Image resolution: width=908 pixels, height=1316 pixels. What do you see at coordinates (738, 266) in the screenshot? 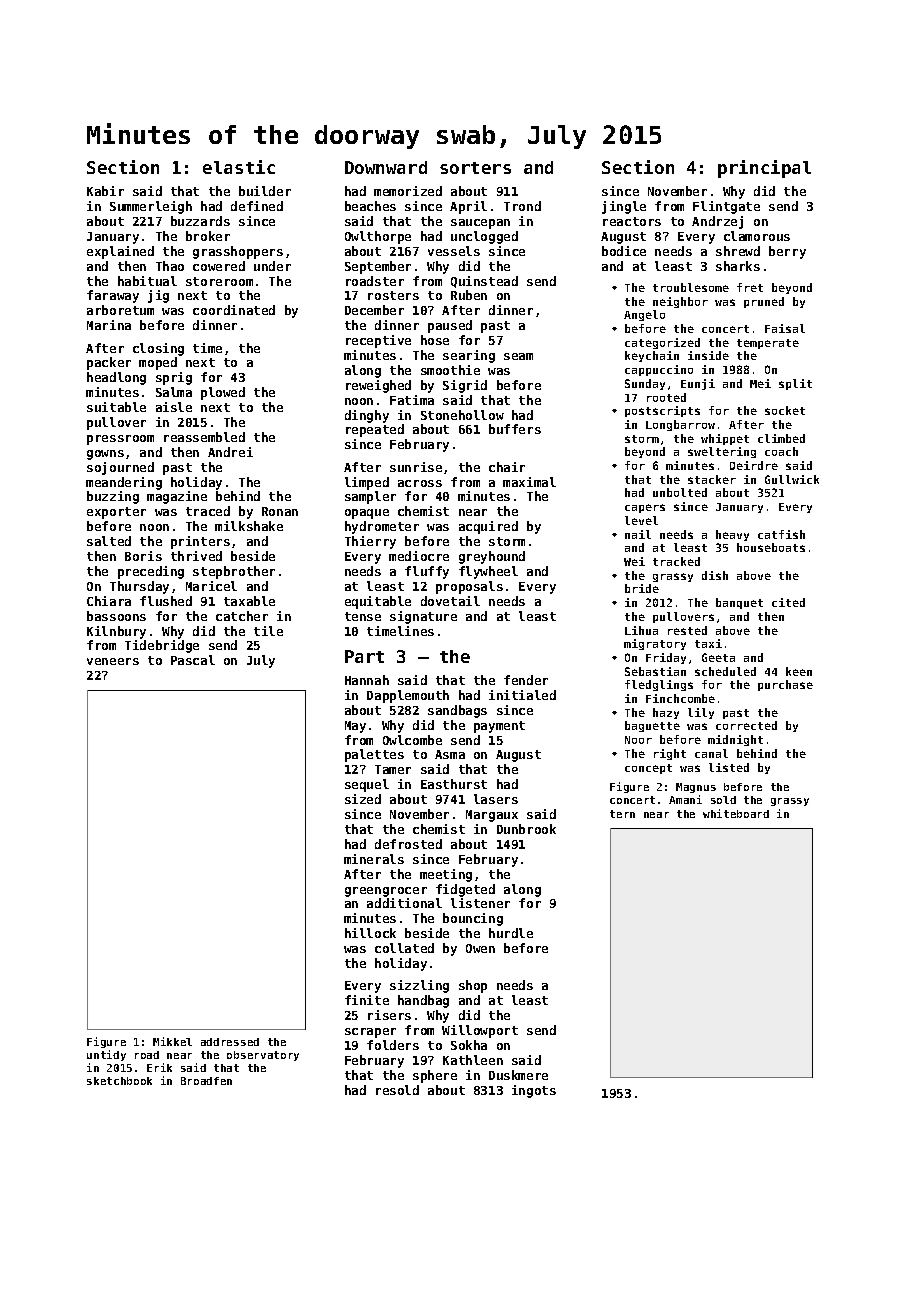
I see `sharks` at bounding box center [738, 266].
